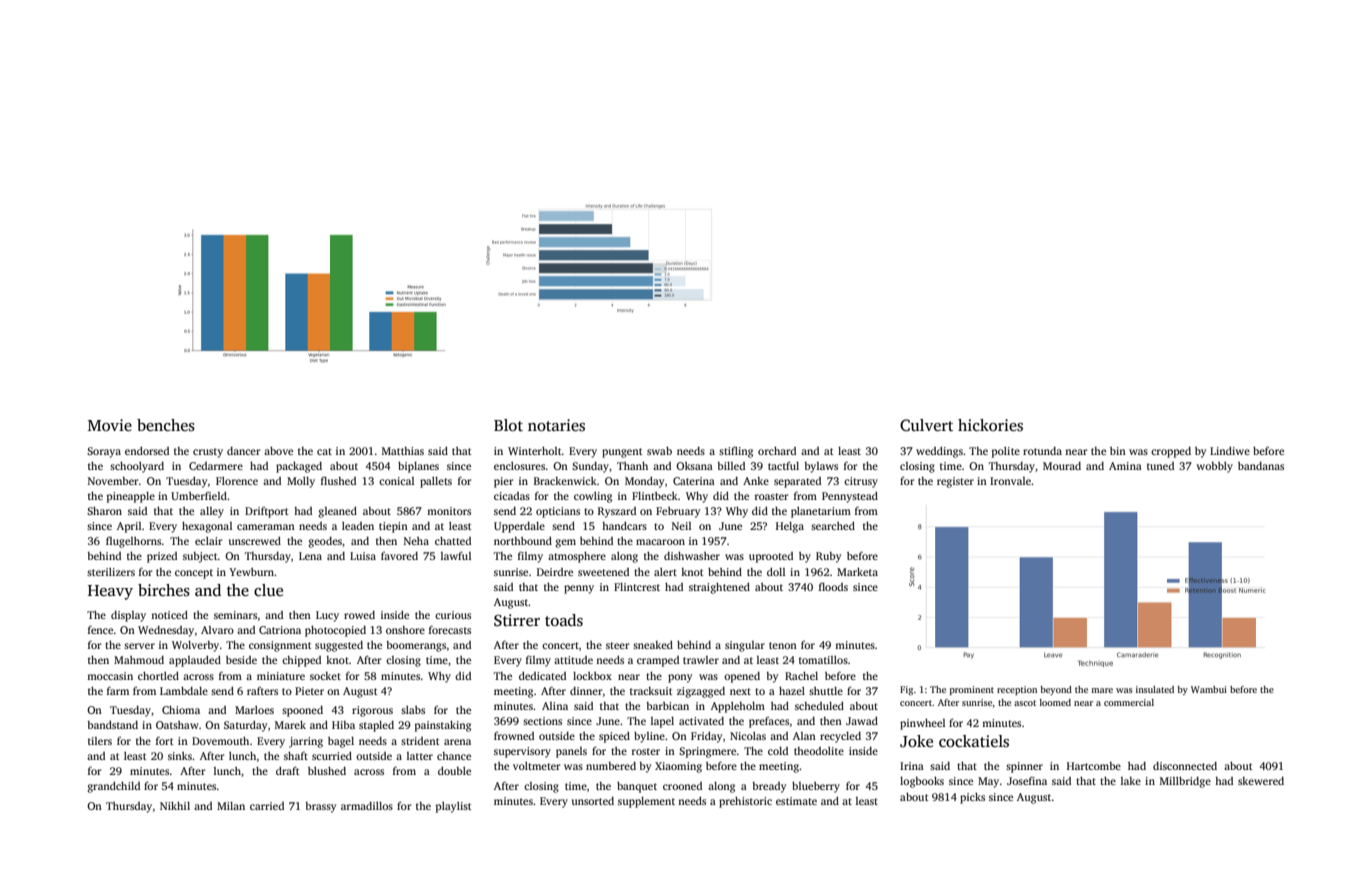 This screenshot has width=1372, height=887. I want to click on floods, so click(833, 586).
